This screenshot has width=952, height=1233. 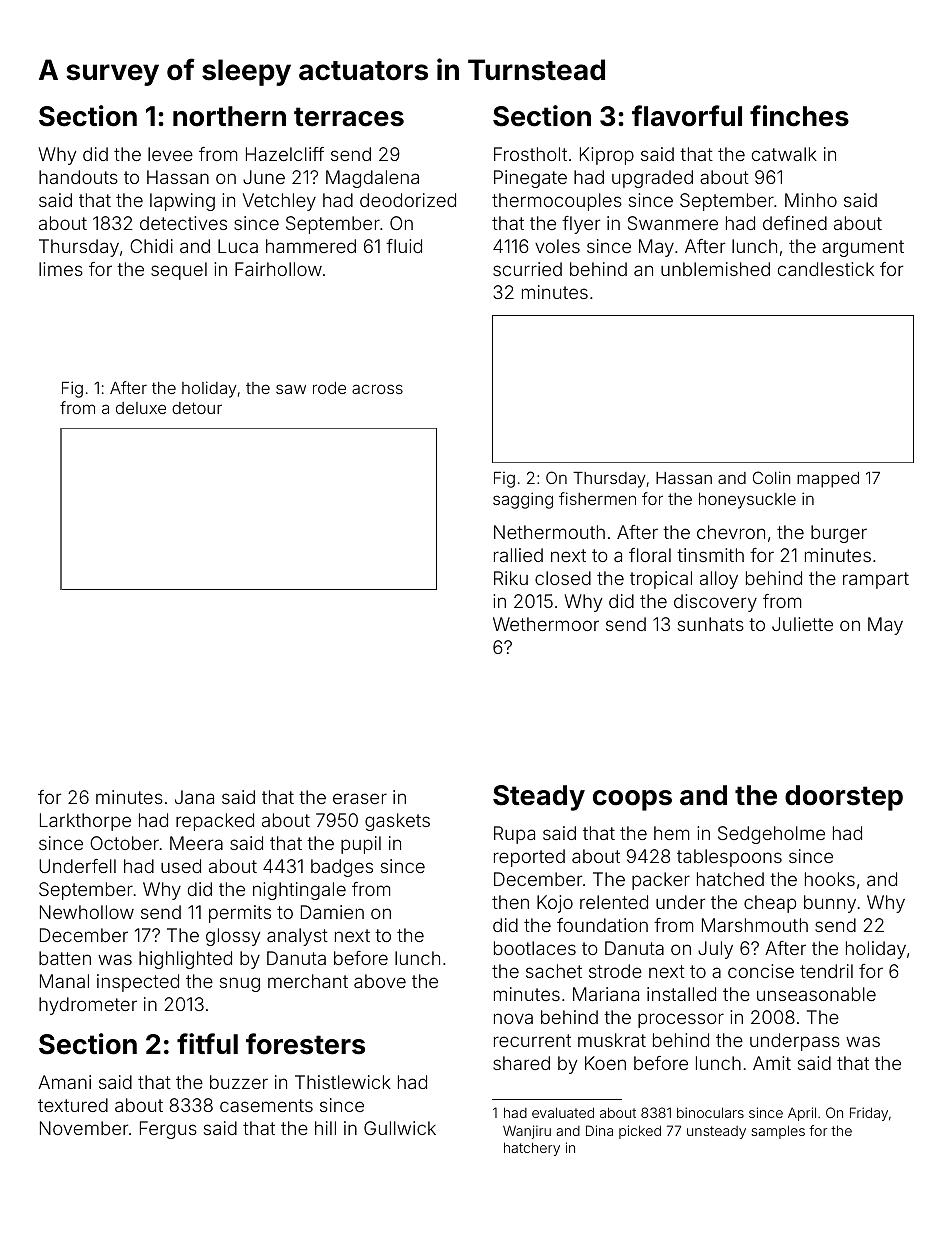 What do you see at coordinates (360, 798) in the screenshot?
I see `eraser` at bounding box center [360, 798].
